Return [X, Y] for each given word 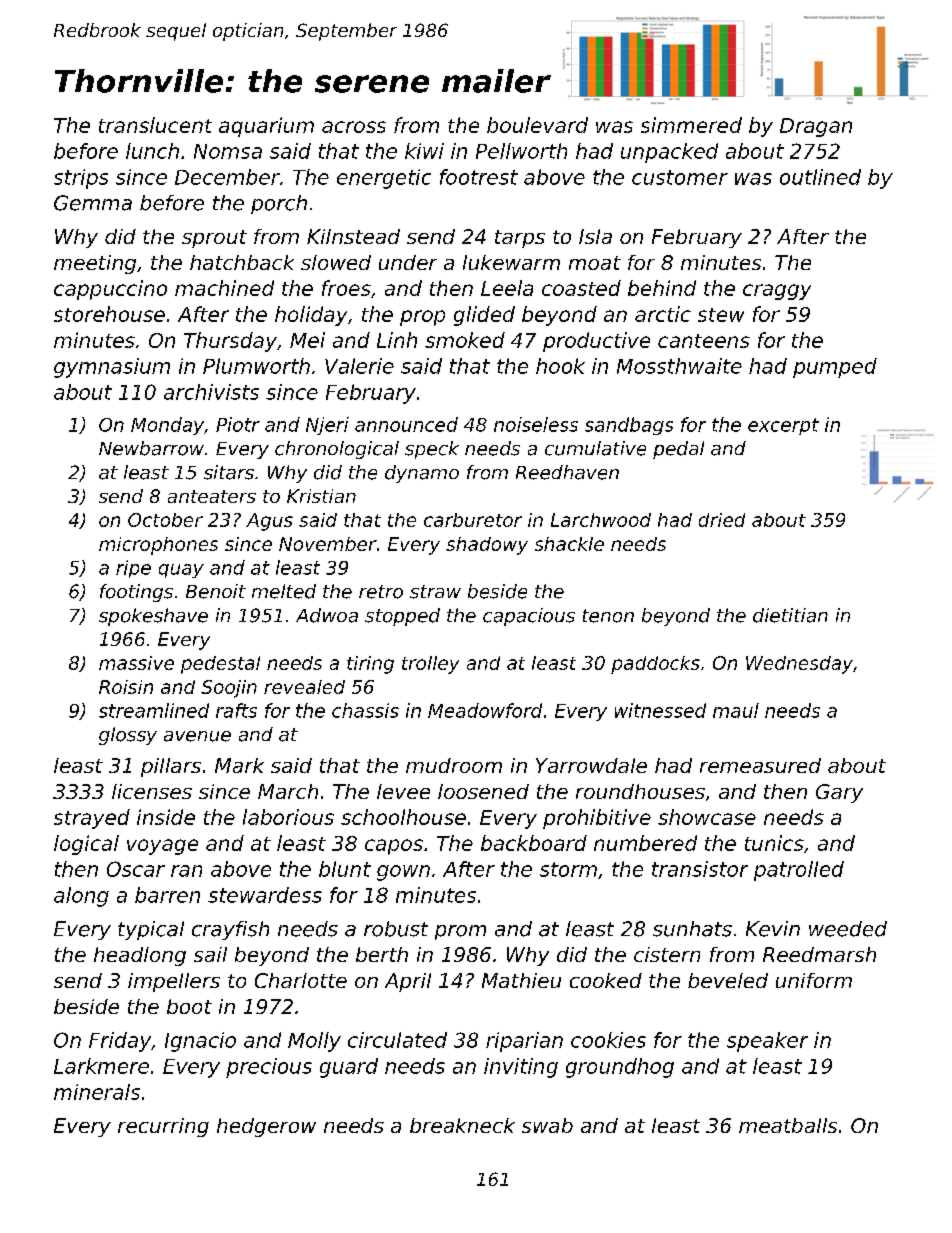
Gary [839, 793]
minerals [97, 1092]
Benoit [216, 591]
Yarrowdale [591, 765]
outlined [820, 177]
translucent [155, 125]
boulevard [537, 125]
